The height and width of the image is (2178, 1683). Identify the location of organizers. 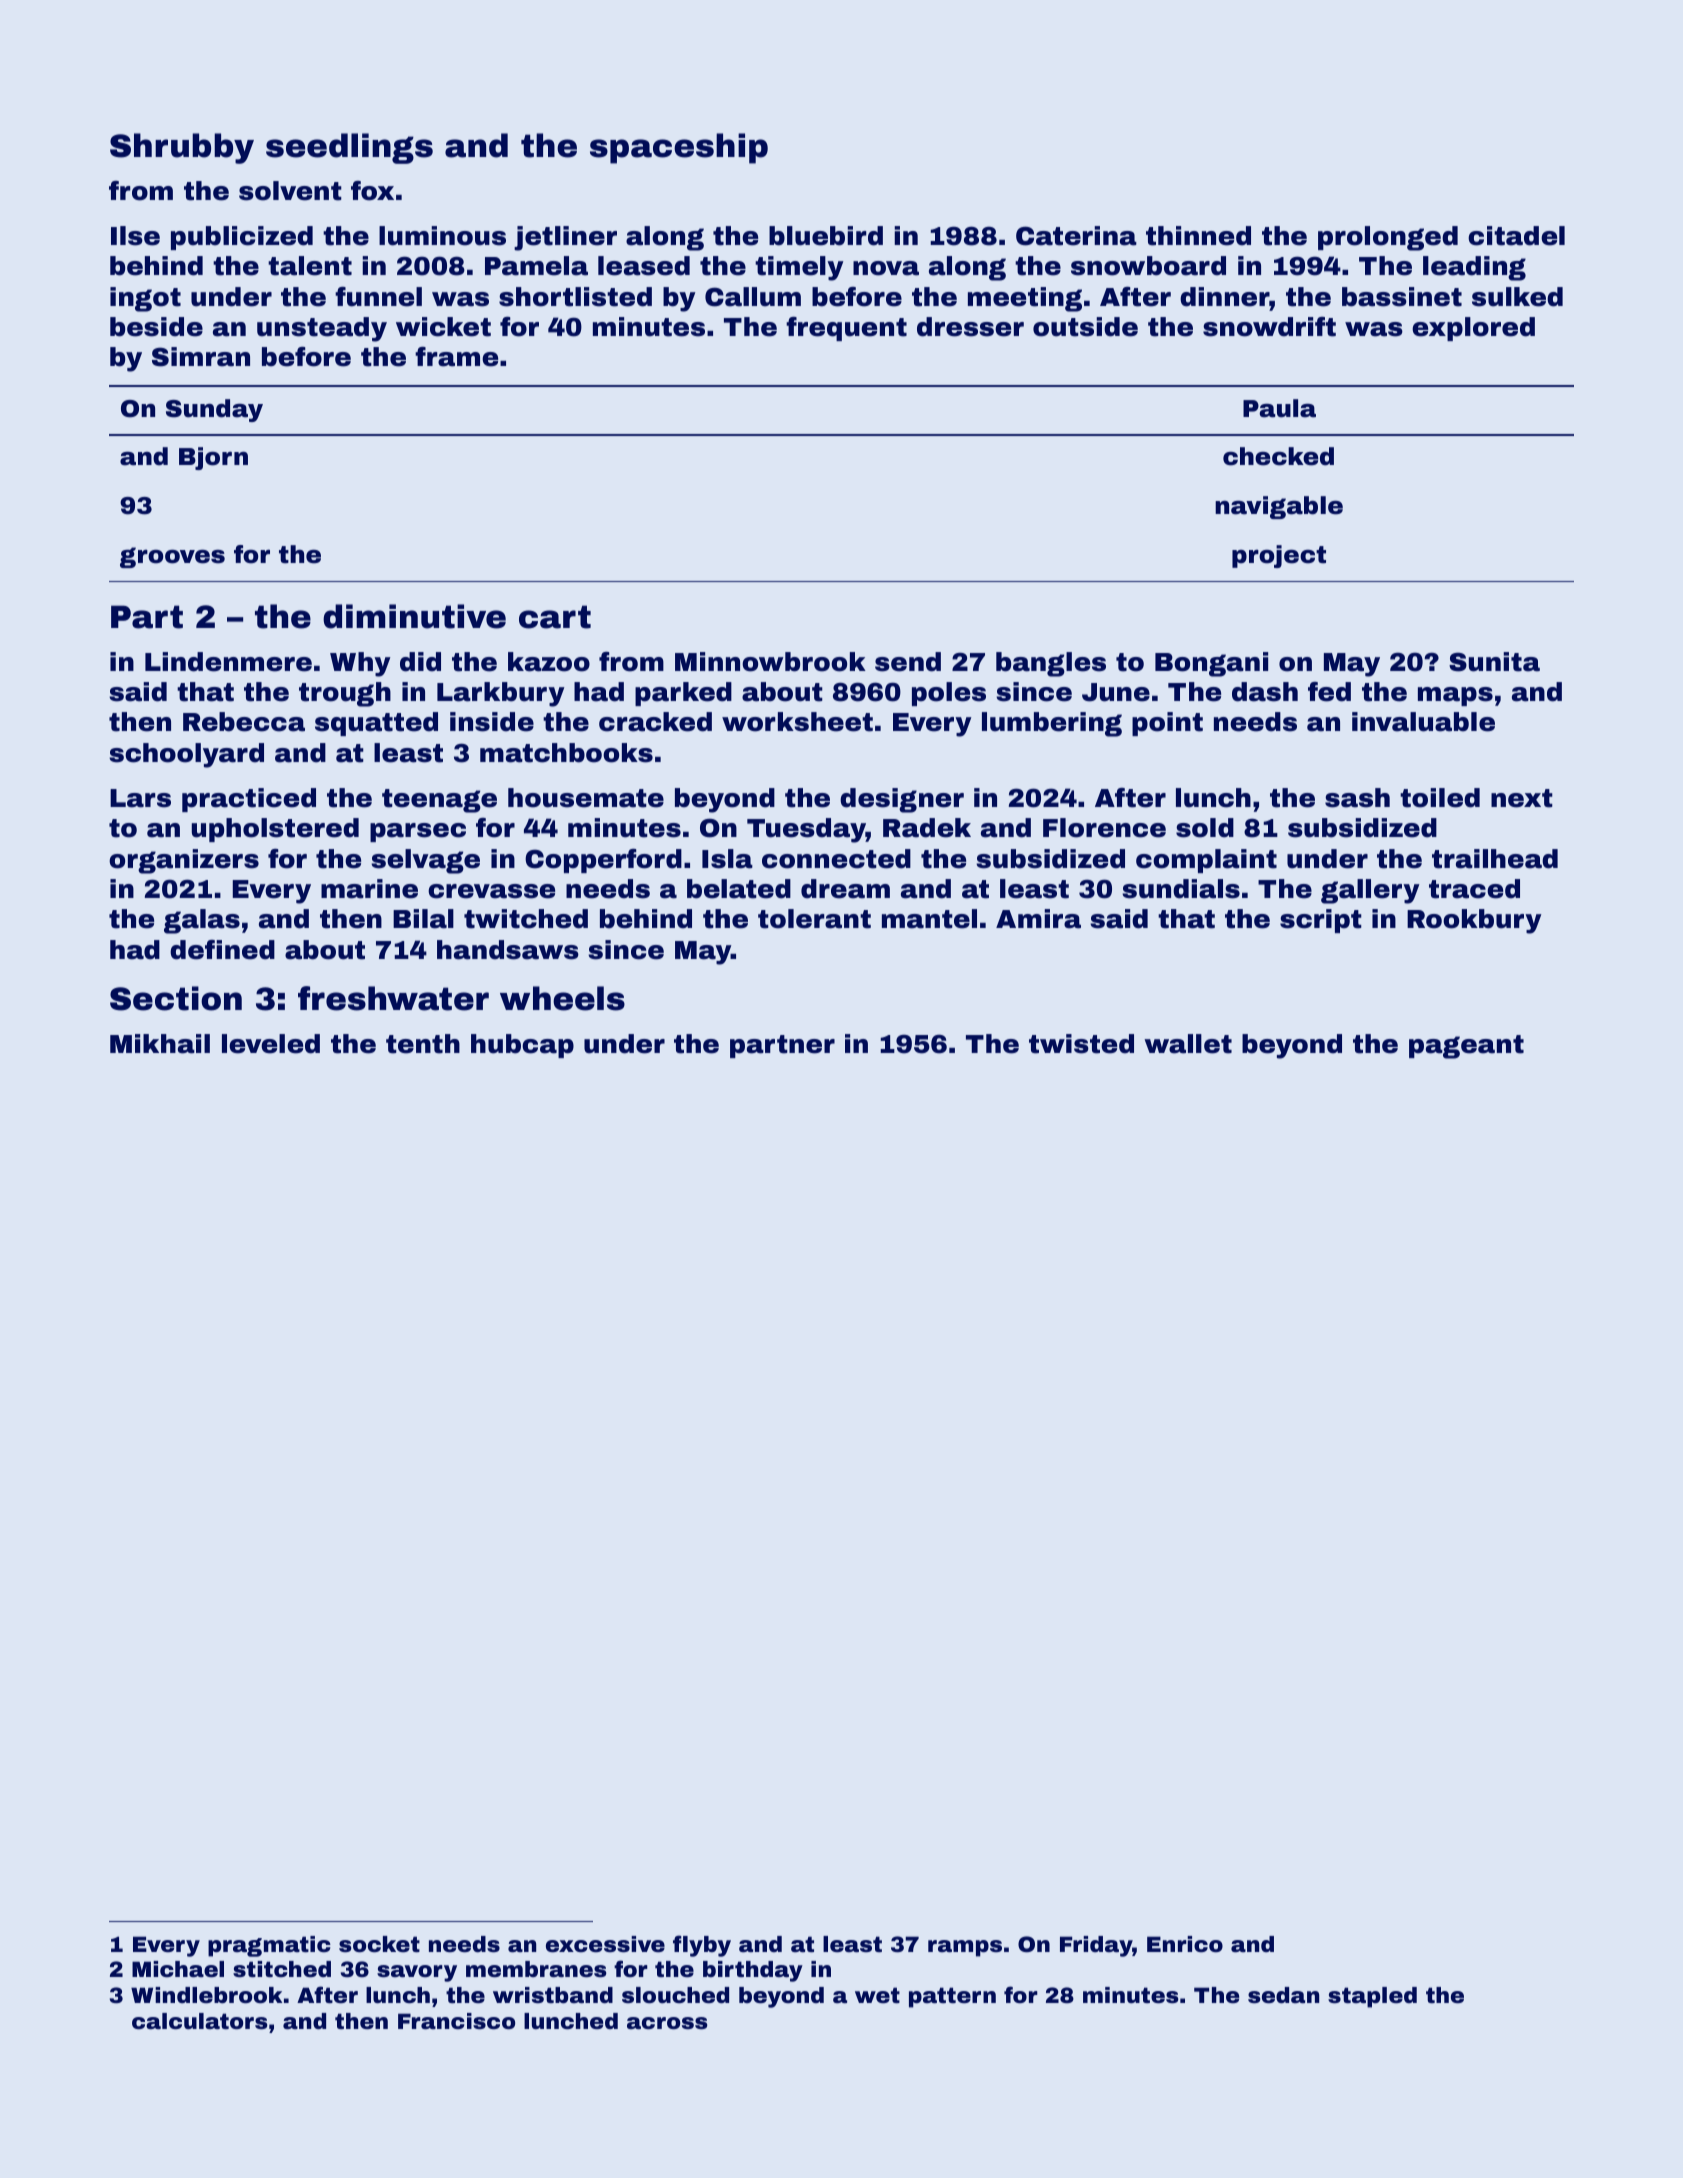
(184, 861).
